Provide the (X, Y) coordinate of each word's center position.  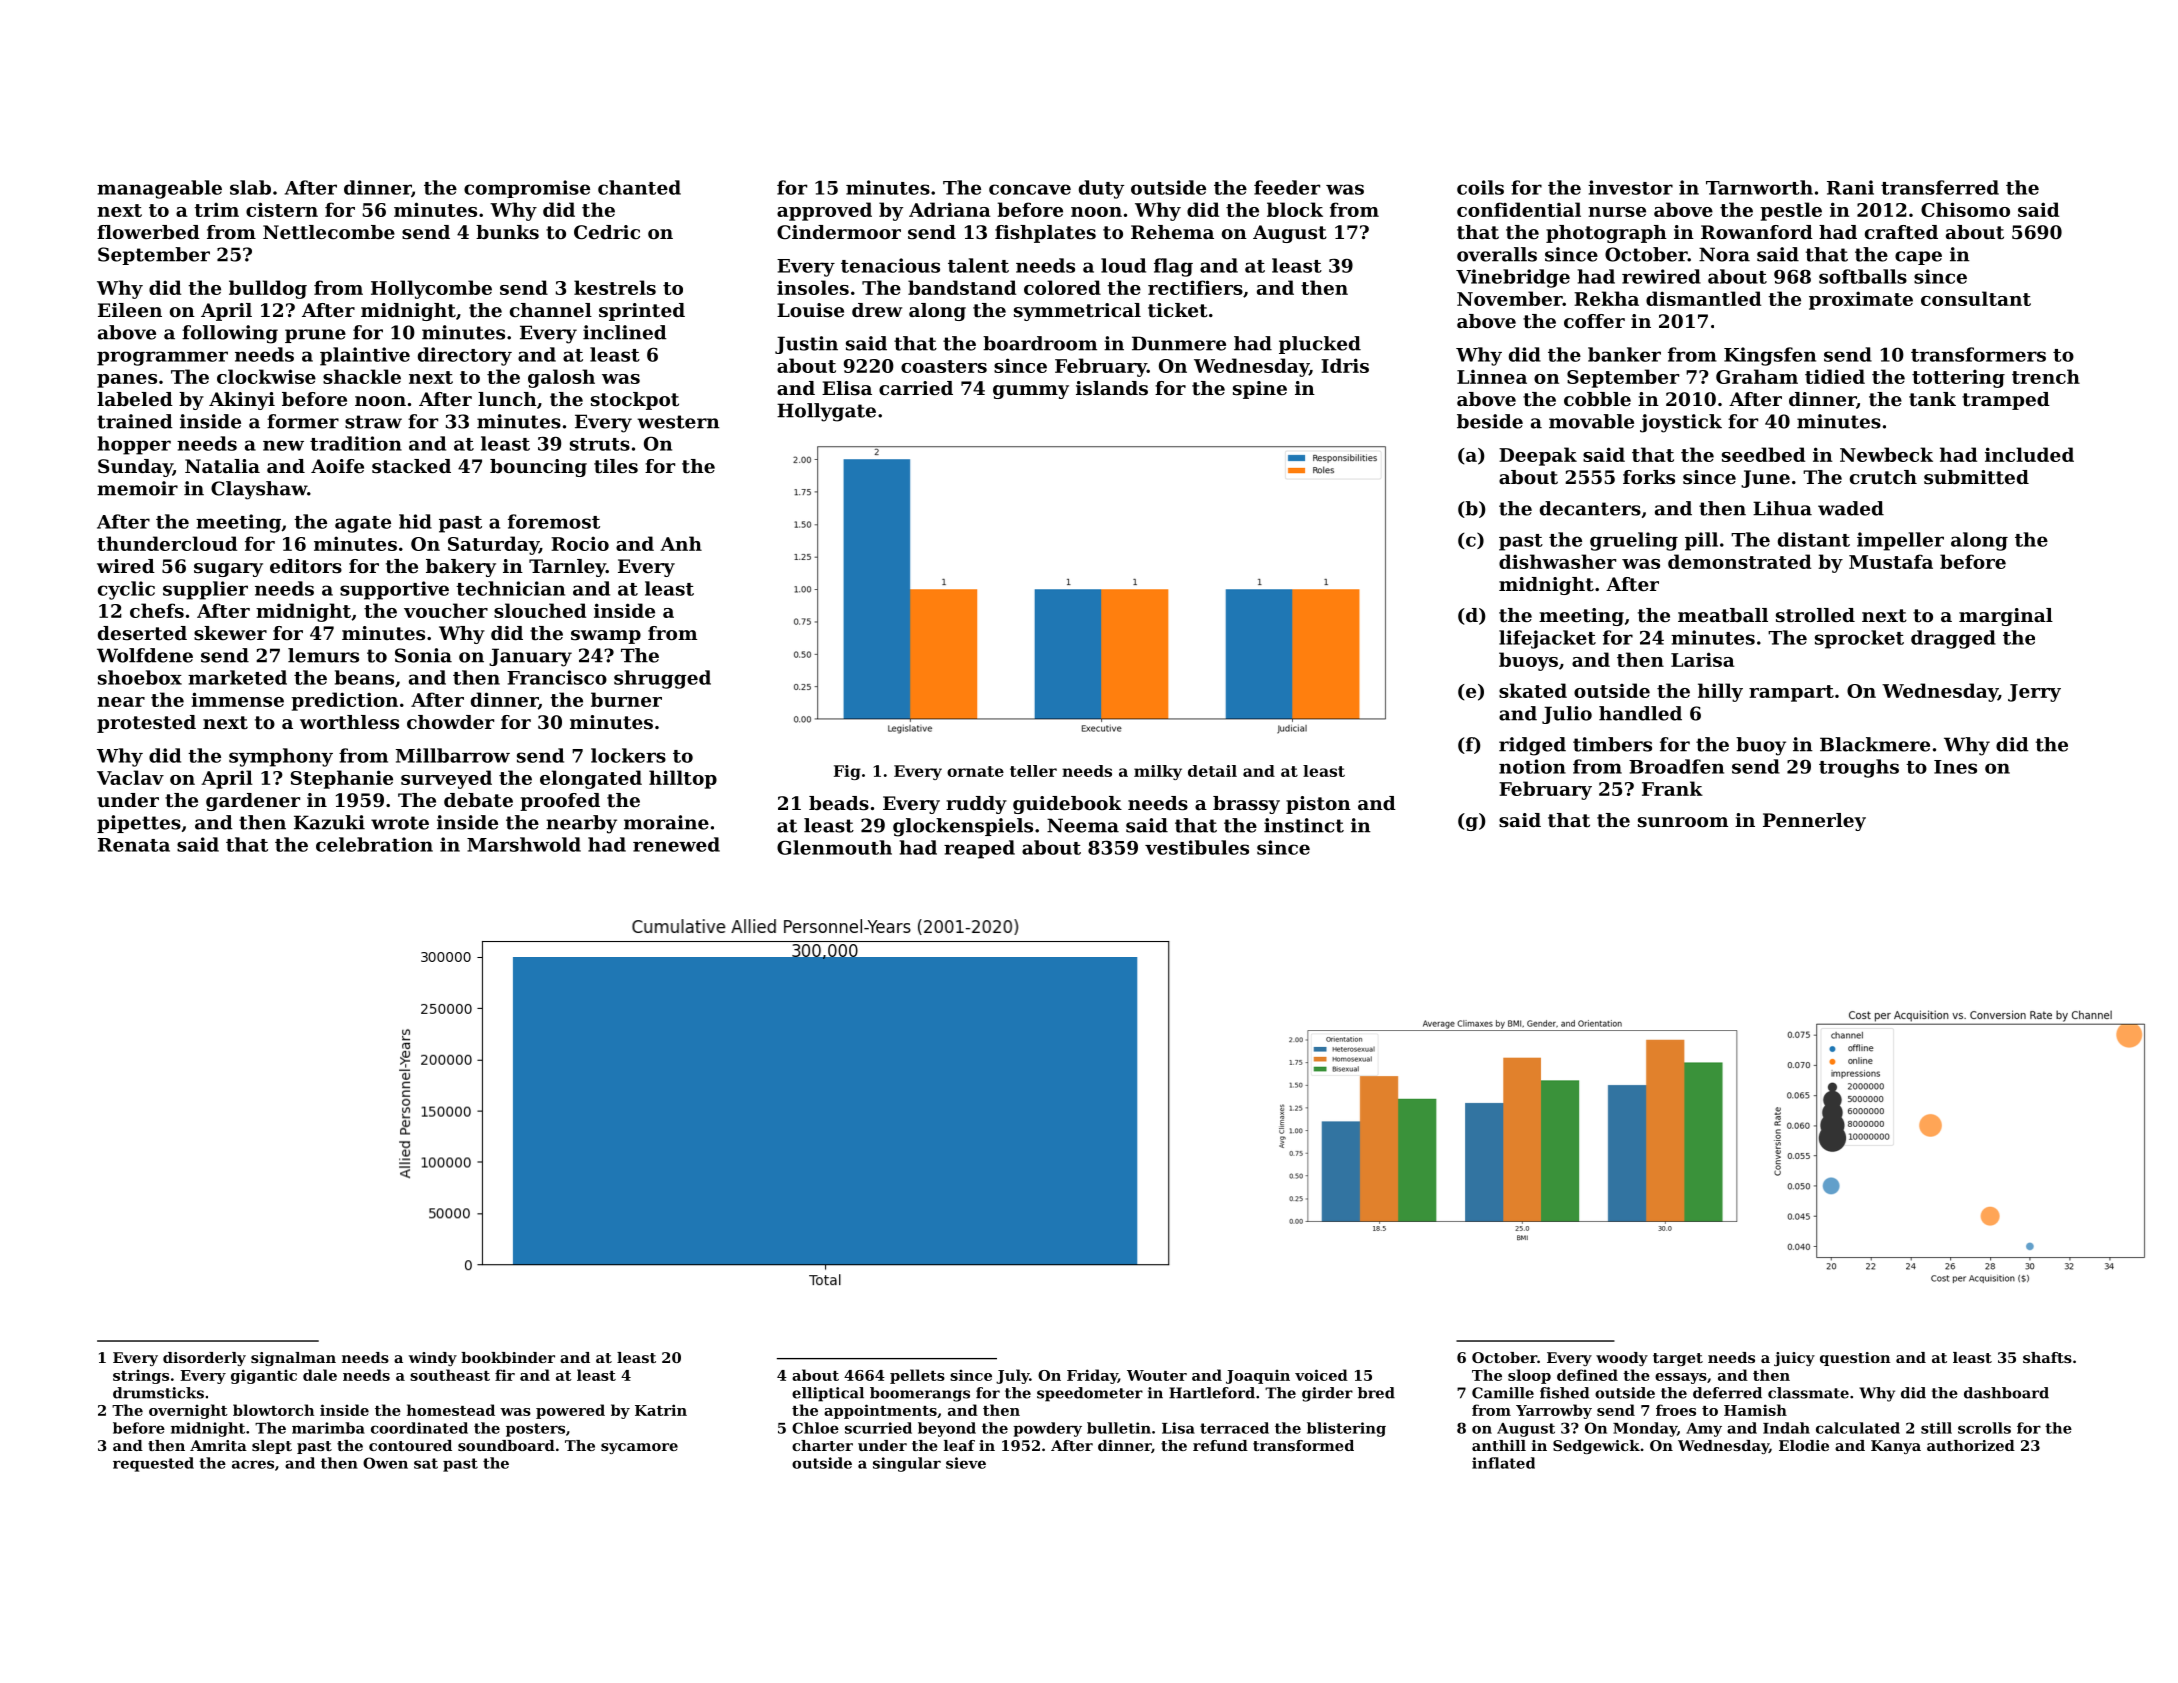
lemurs (323, 655)
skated (1533, 690)
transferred (1940, 187)
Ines (1955, 767)
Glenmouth (834, 847)
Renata (134, 845)
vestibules (1197, 847)
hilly (1720, 692)
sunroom (1683, 822)
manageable (159, 189)
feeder (1287, 187)
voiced (1321, 1375)
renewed (676, 844)
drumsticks (158, 1393)
